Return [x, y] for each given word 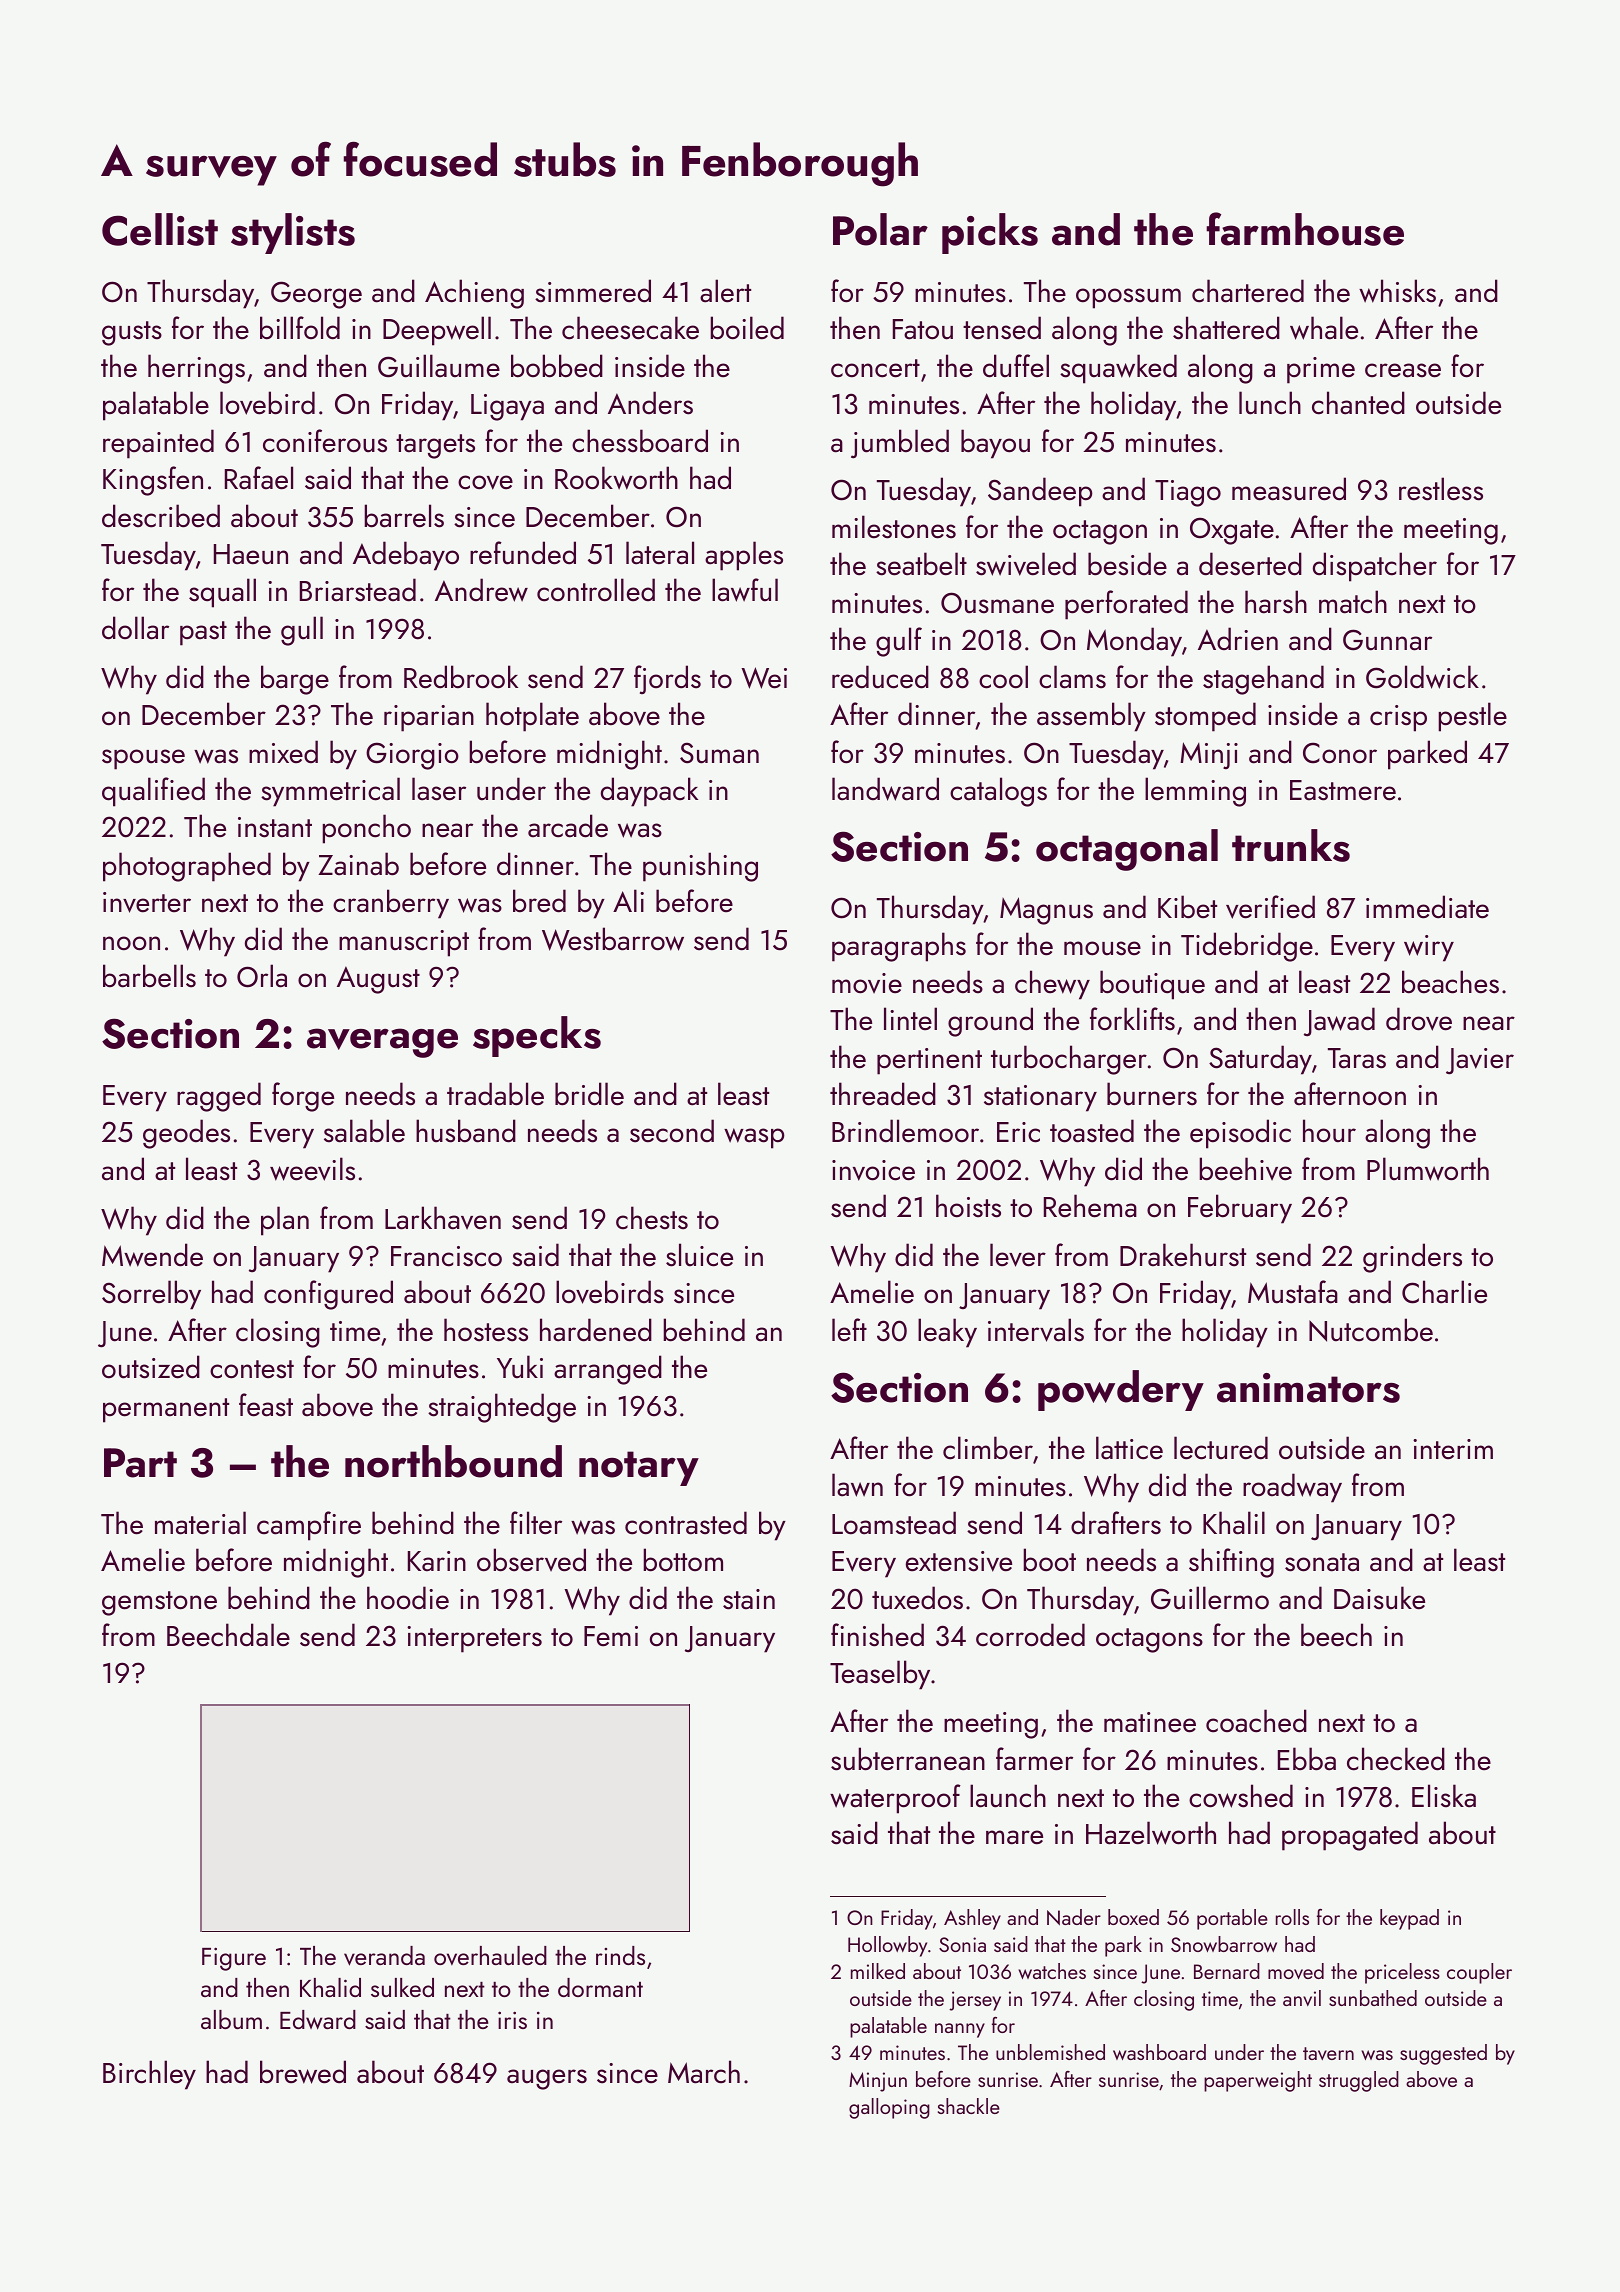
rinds [620, 1955]
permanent [166, 1410]
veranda [384, 1956]
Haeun [251, 554]
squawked [1118, 369]
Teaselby [880, 1675]
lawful [745, 590]
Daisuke [1379, 1598]
